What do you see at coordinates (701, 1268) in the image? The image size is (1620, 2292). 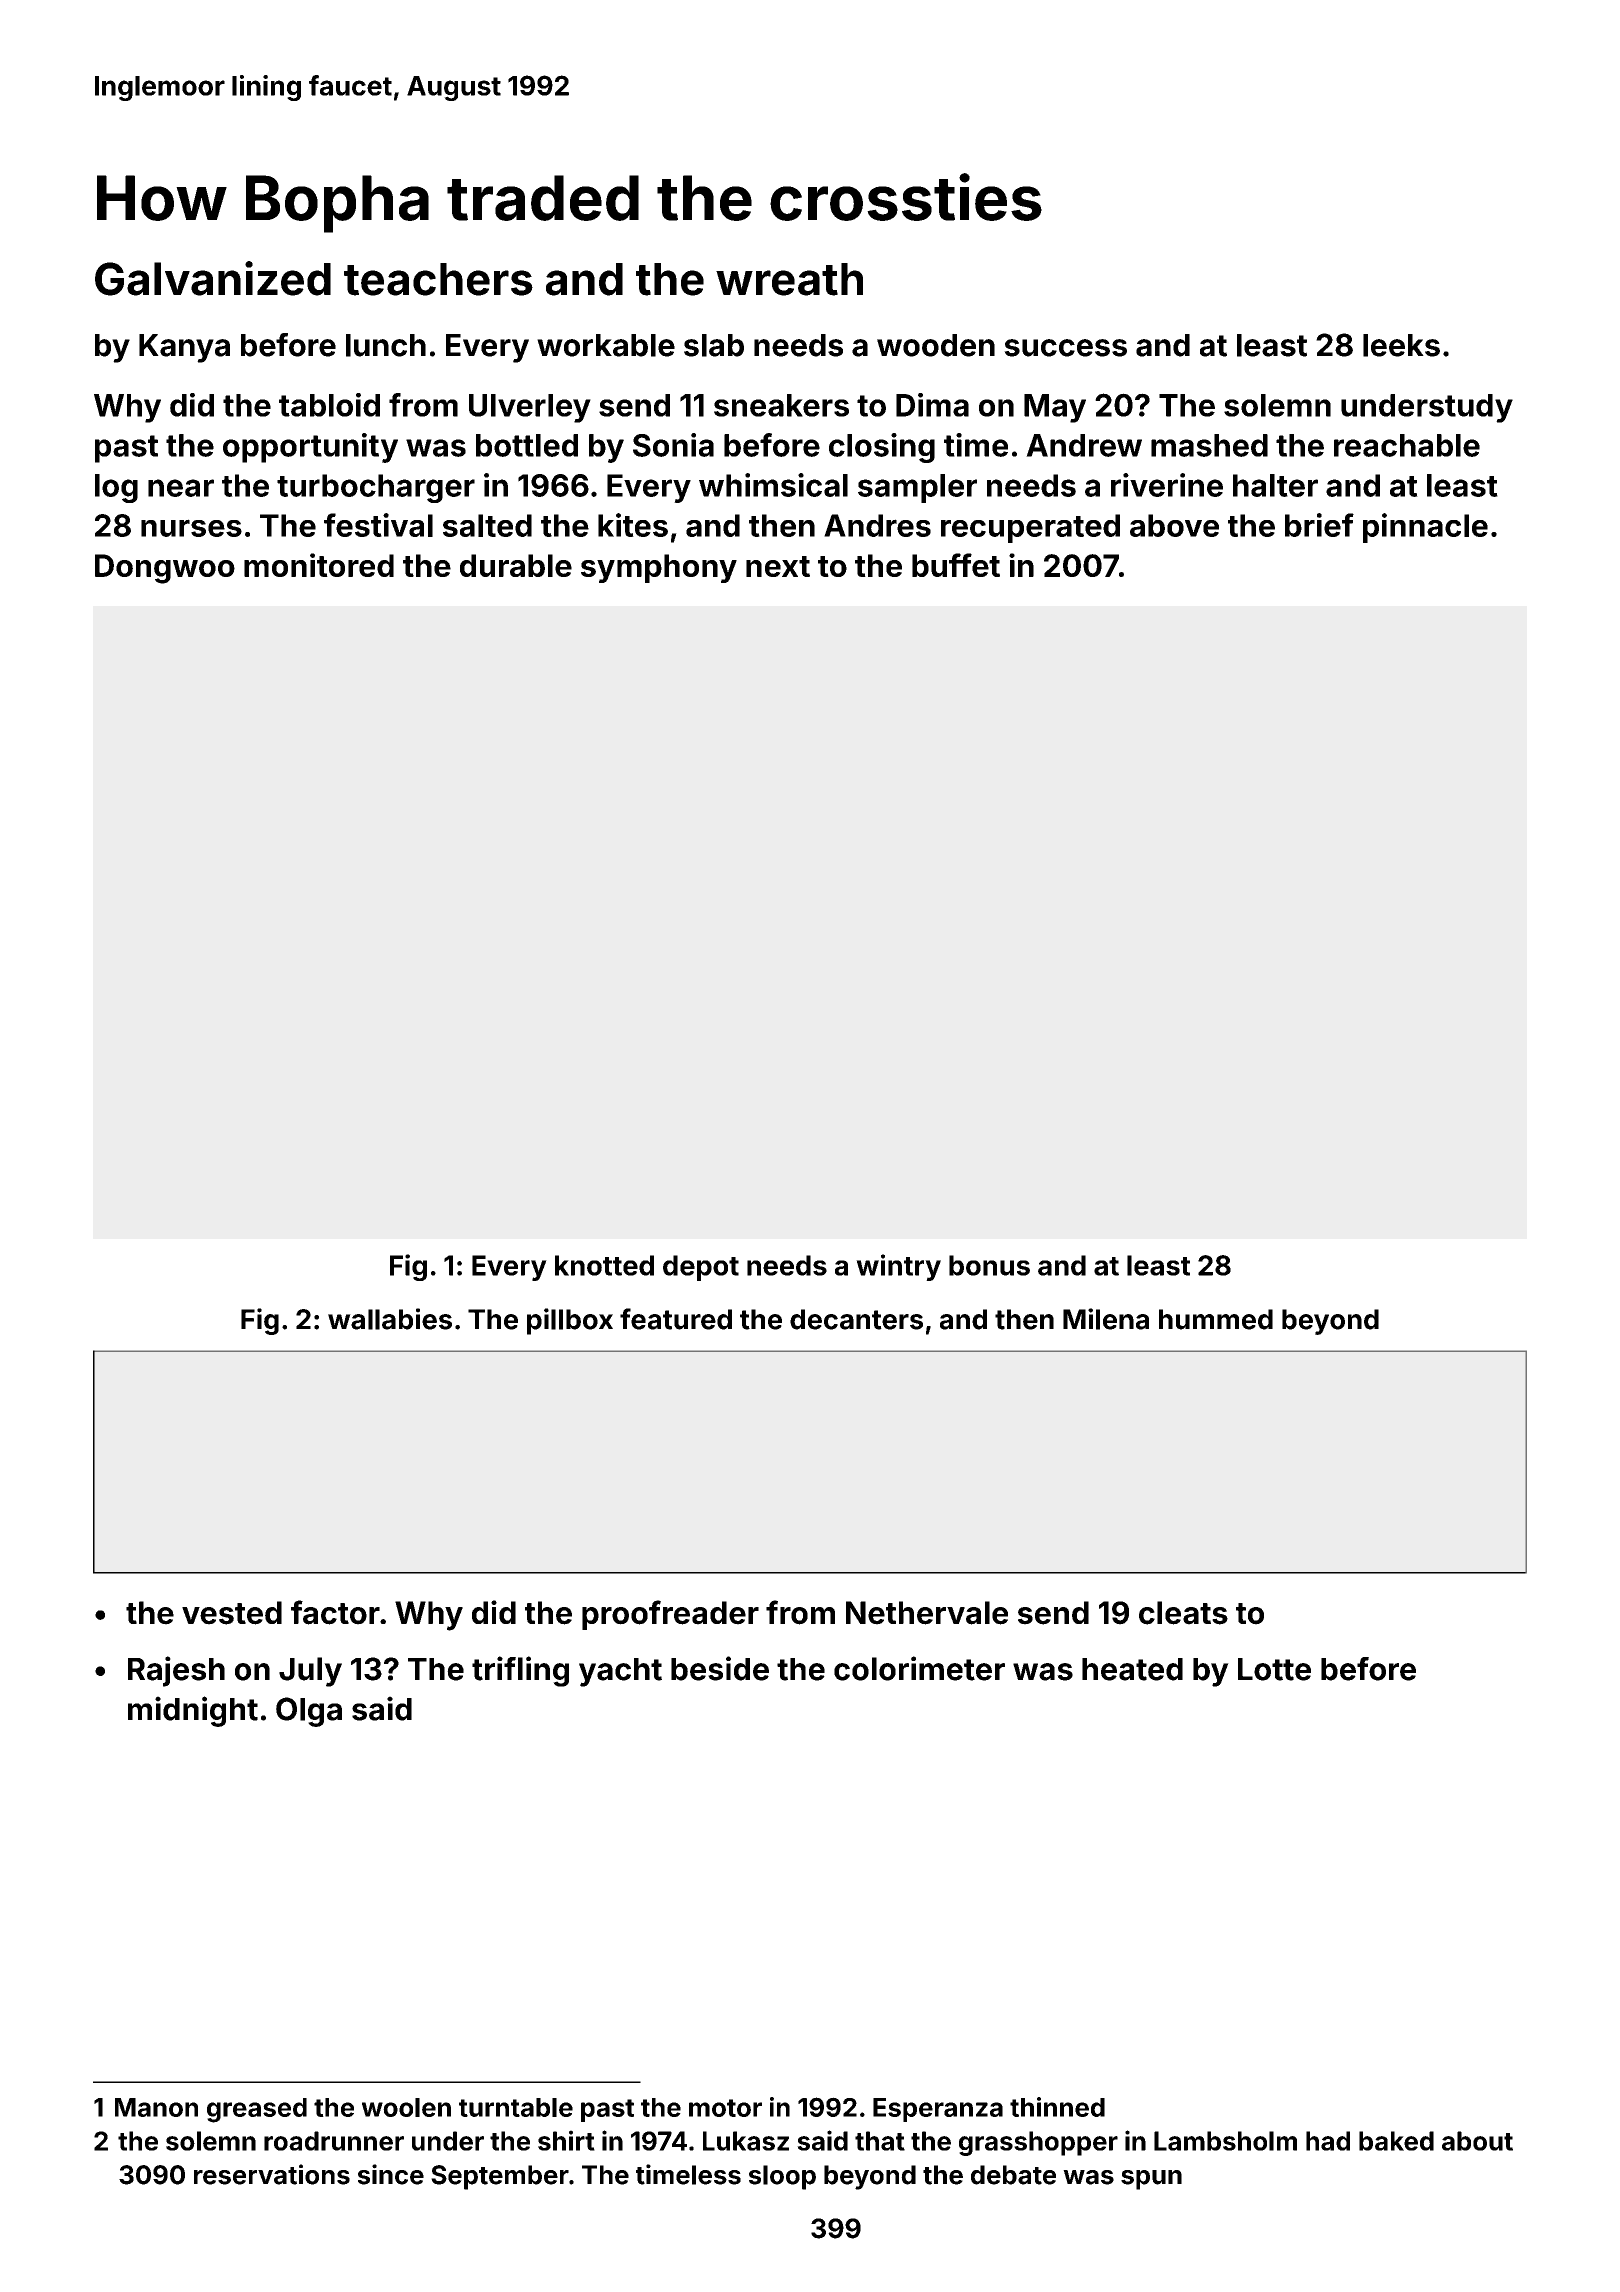 I see `depot` at bounding box center [701, 1268].
